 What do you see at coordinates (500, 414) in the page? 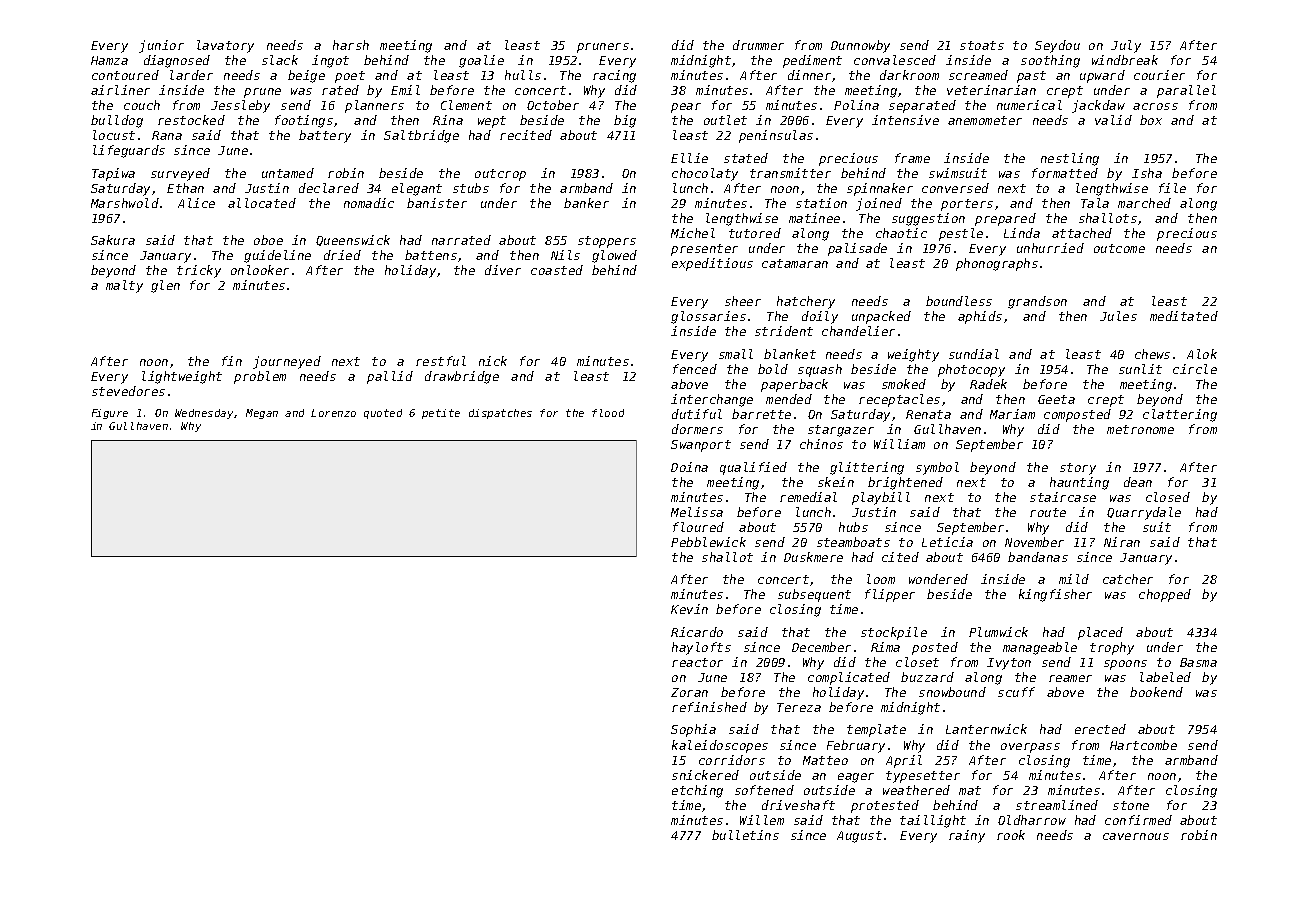
I see `dispatches` at bounding box center [500, 414].
